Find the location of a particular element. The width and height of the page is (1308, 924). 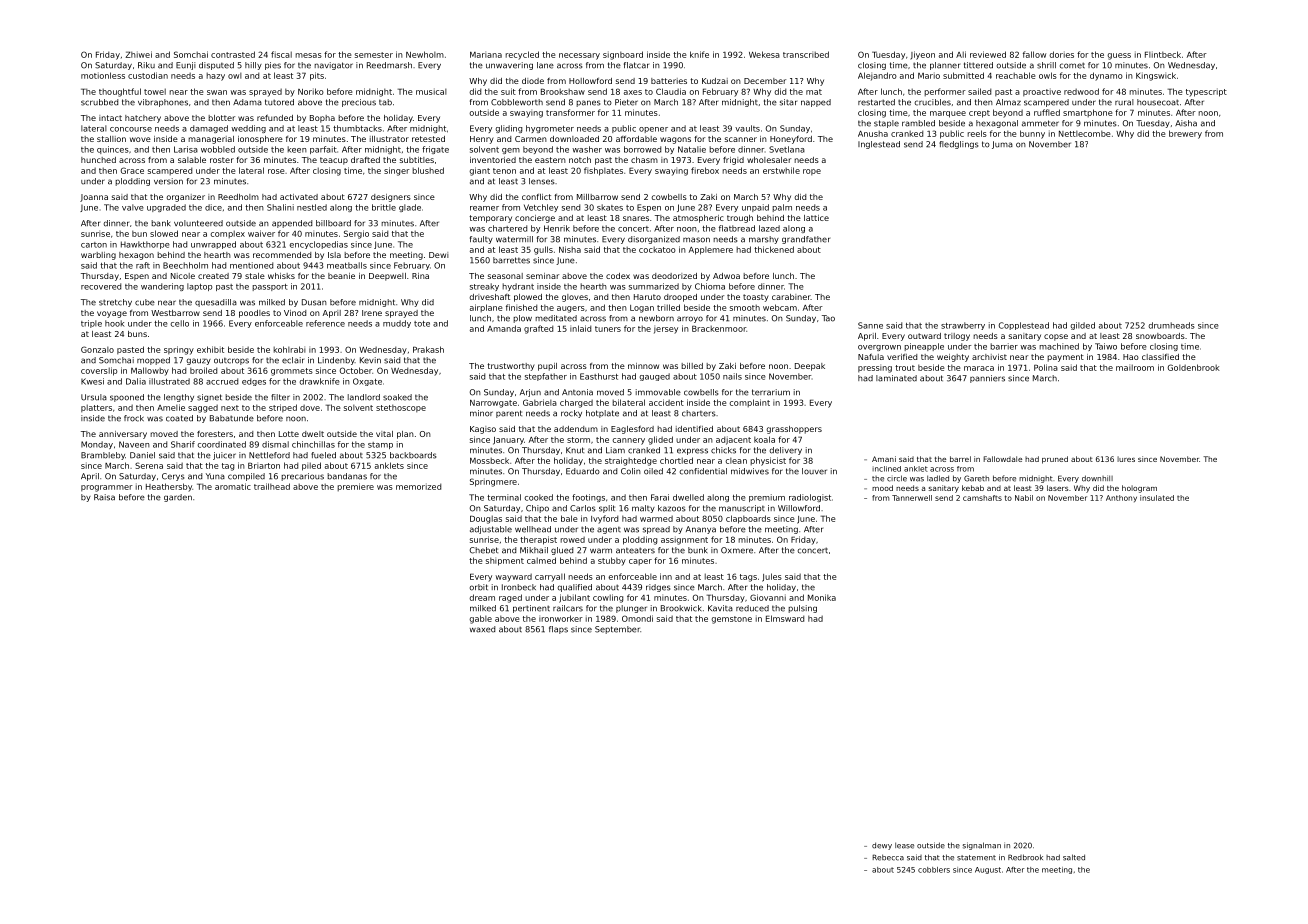

wandering is located at coordinates (162, 287).
